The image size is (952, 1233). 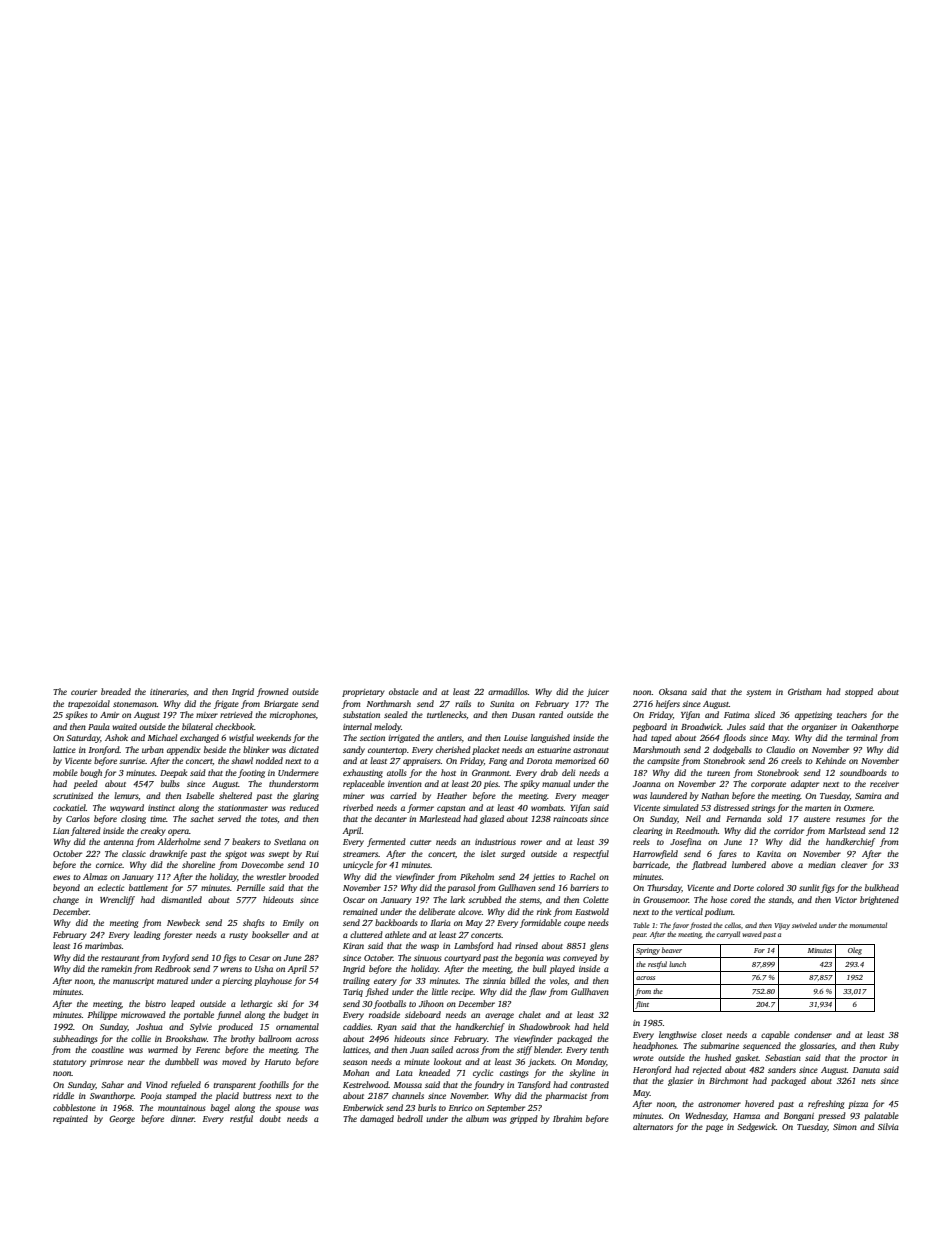 I want to click on frigate, so click(x=226, y=704).
